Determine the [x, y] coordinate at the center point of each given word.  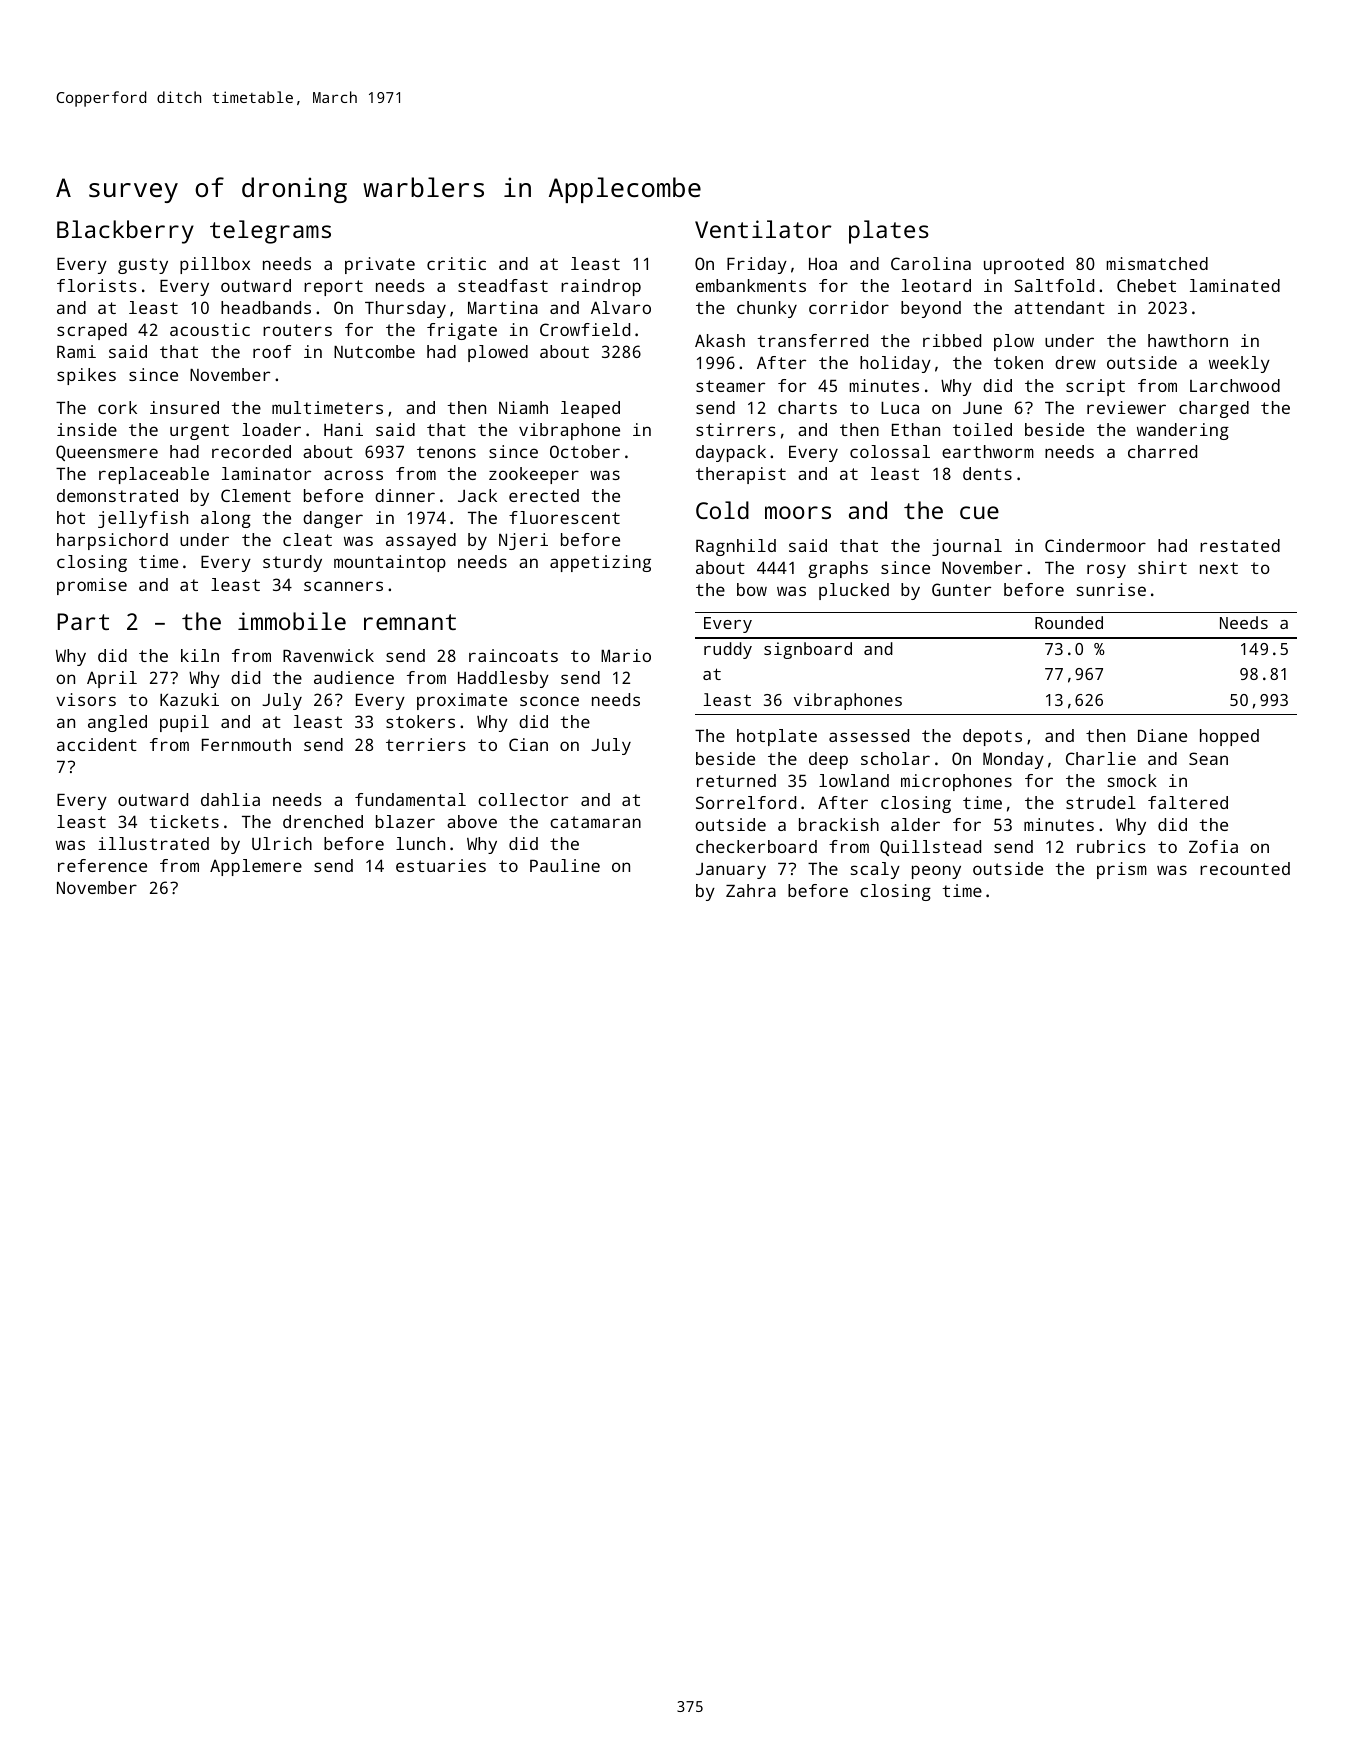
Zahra [751, 890]
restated [1240, 545]
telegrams [270, 232]
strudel [1101, 802]
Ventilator [763, 229]
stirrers [736, 429]
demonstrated [117, 495]
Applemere [256, 867]
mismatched [1157, 263]
